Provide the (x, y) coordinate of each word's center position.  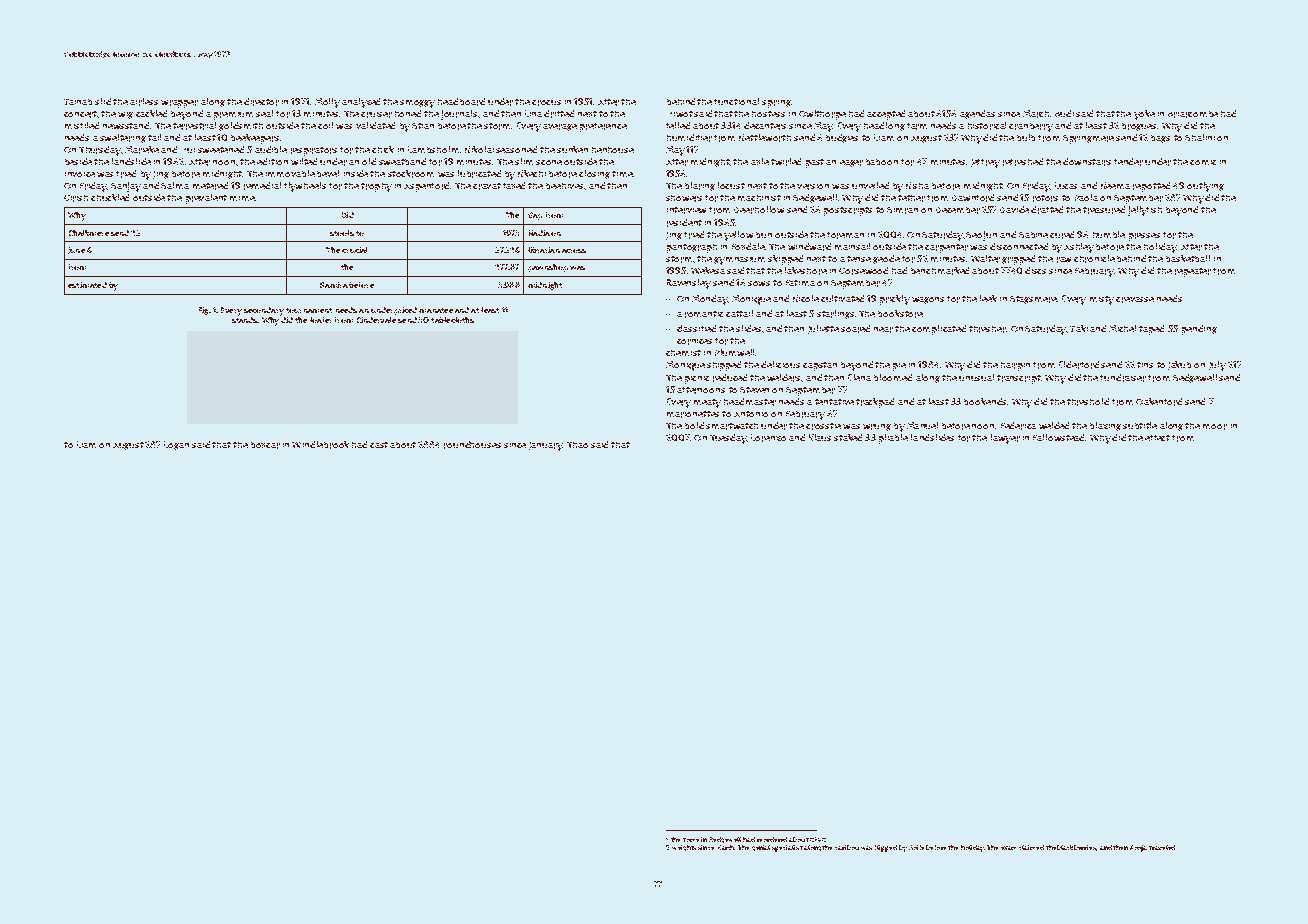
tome (691, 840)
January (546, 446)
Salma (175, 185)
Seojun (981, 236)
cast (379, 445)
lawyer (1005, 439)
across (574, 251)
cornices (694, 342)
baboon (882, 162)
